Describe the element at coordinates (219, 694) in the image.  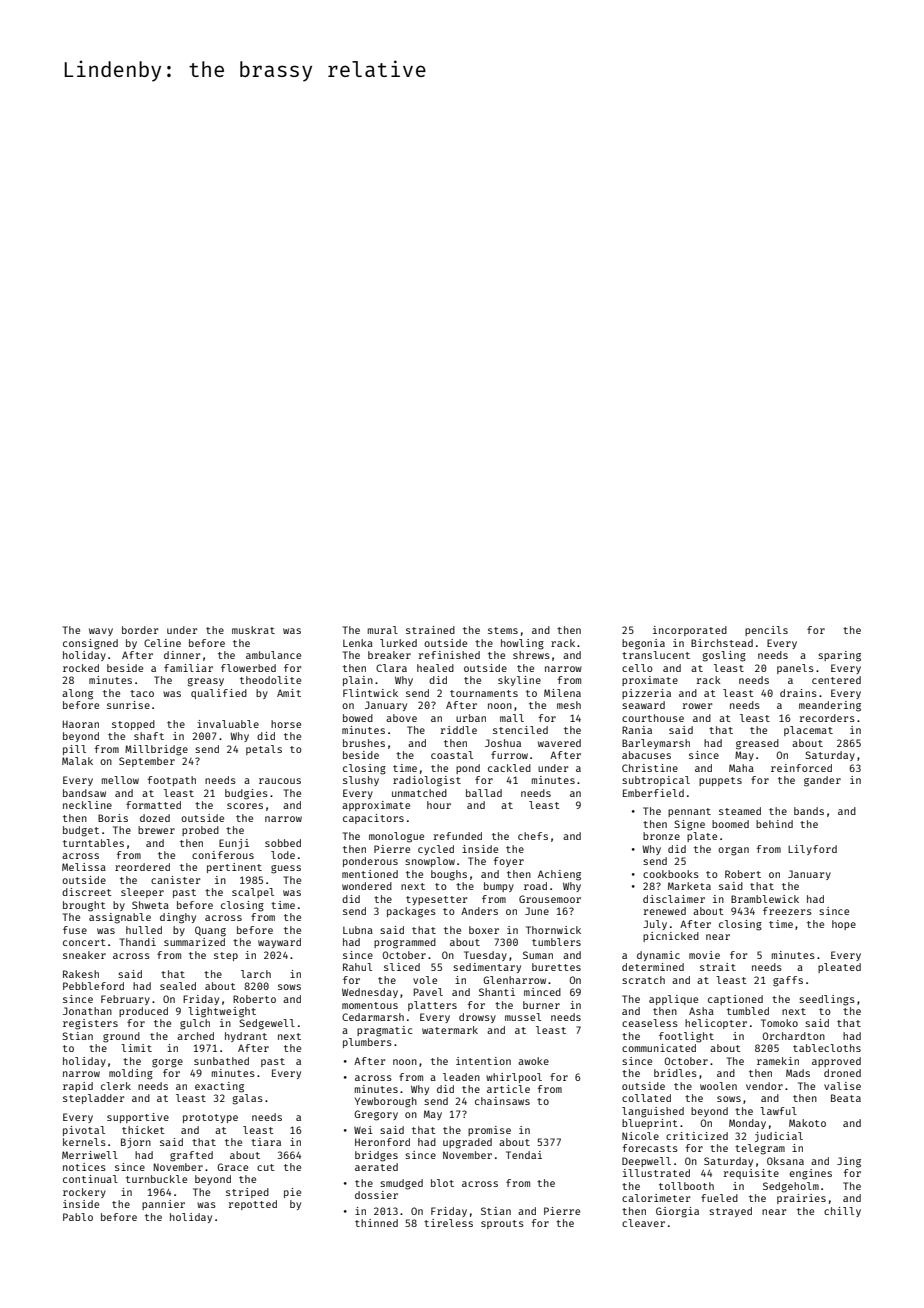
I see `qualified` at that location.
